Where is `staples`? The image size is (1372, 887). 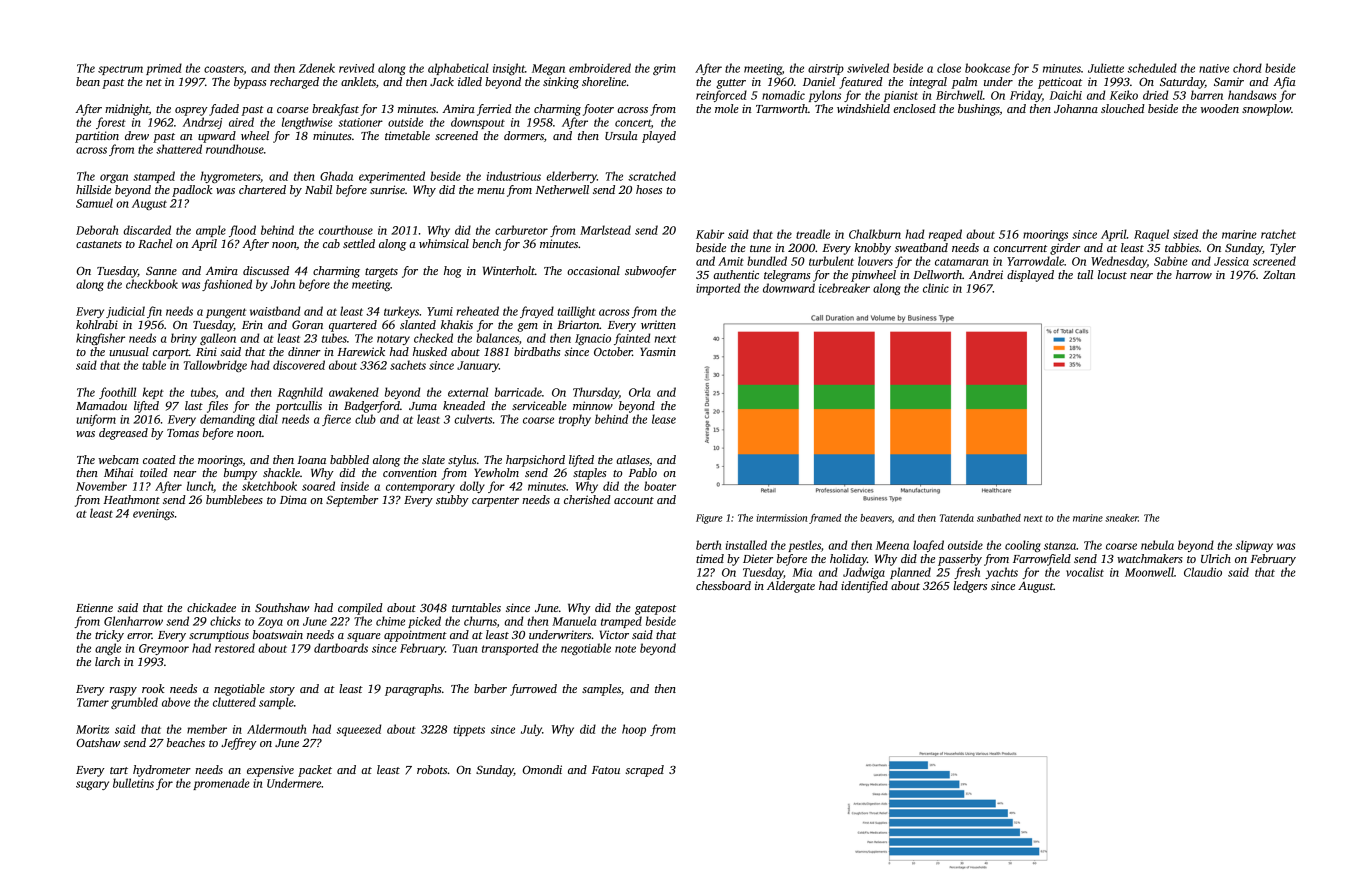 staples is located at coordinates (590, 474).
